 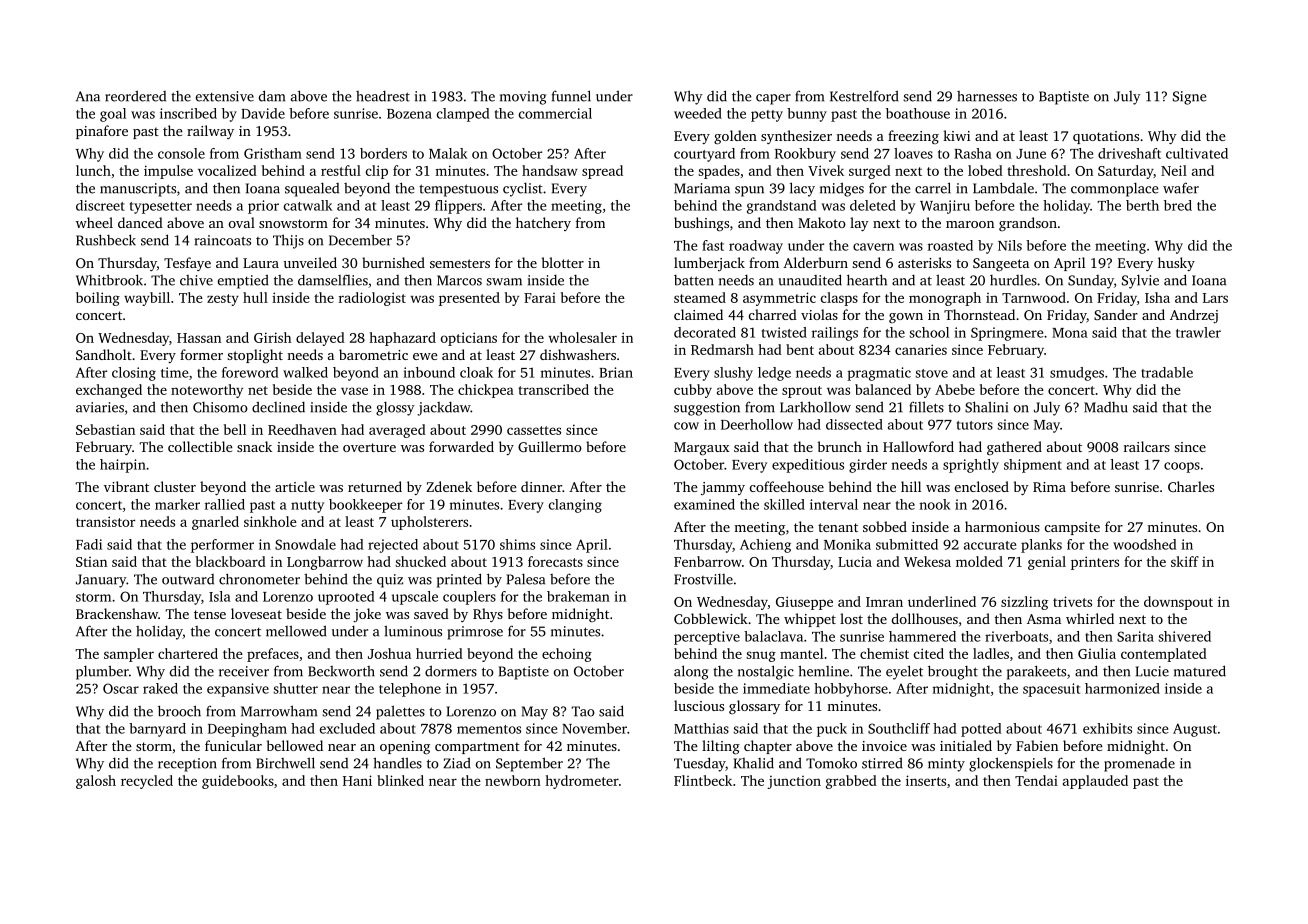 What do you see at coordinates (117, 613) in the page?
I see `Brackenshaw` at bounding box center [117, 613].
